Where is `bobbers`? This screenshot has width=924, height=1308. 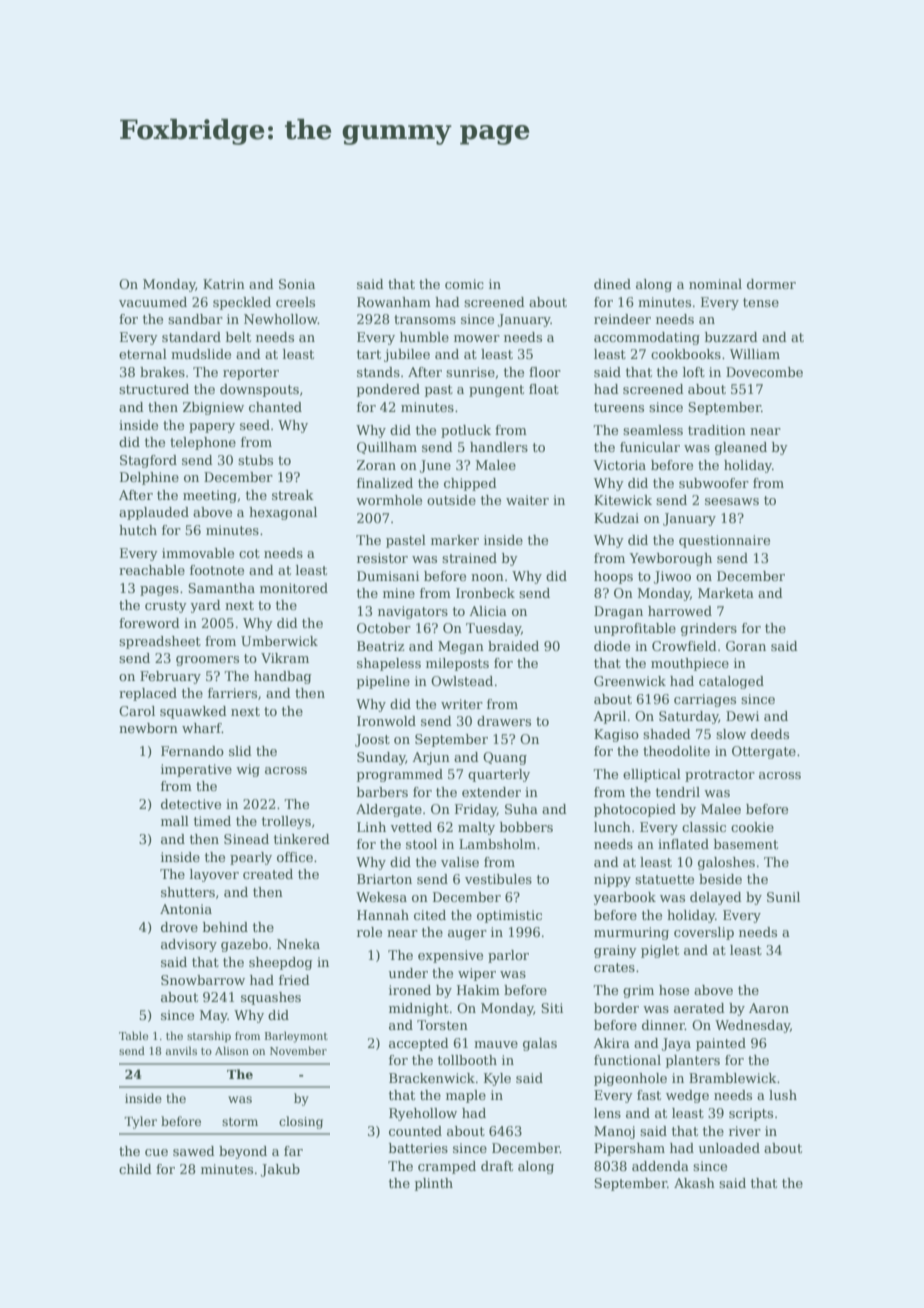 bobbers is located at coordinates (526, 827).
